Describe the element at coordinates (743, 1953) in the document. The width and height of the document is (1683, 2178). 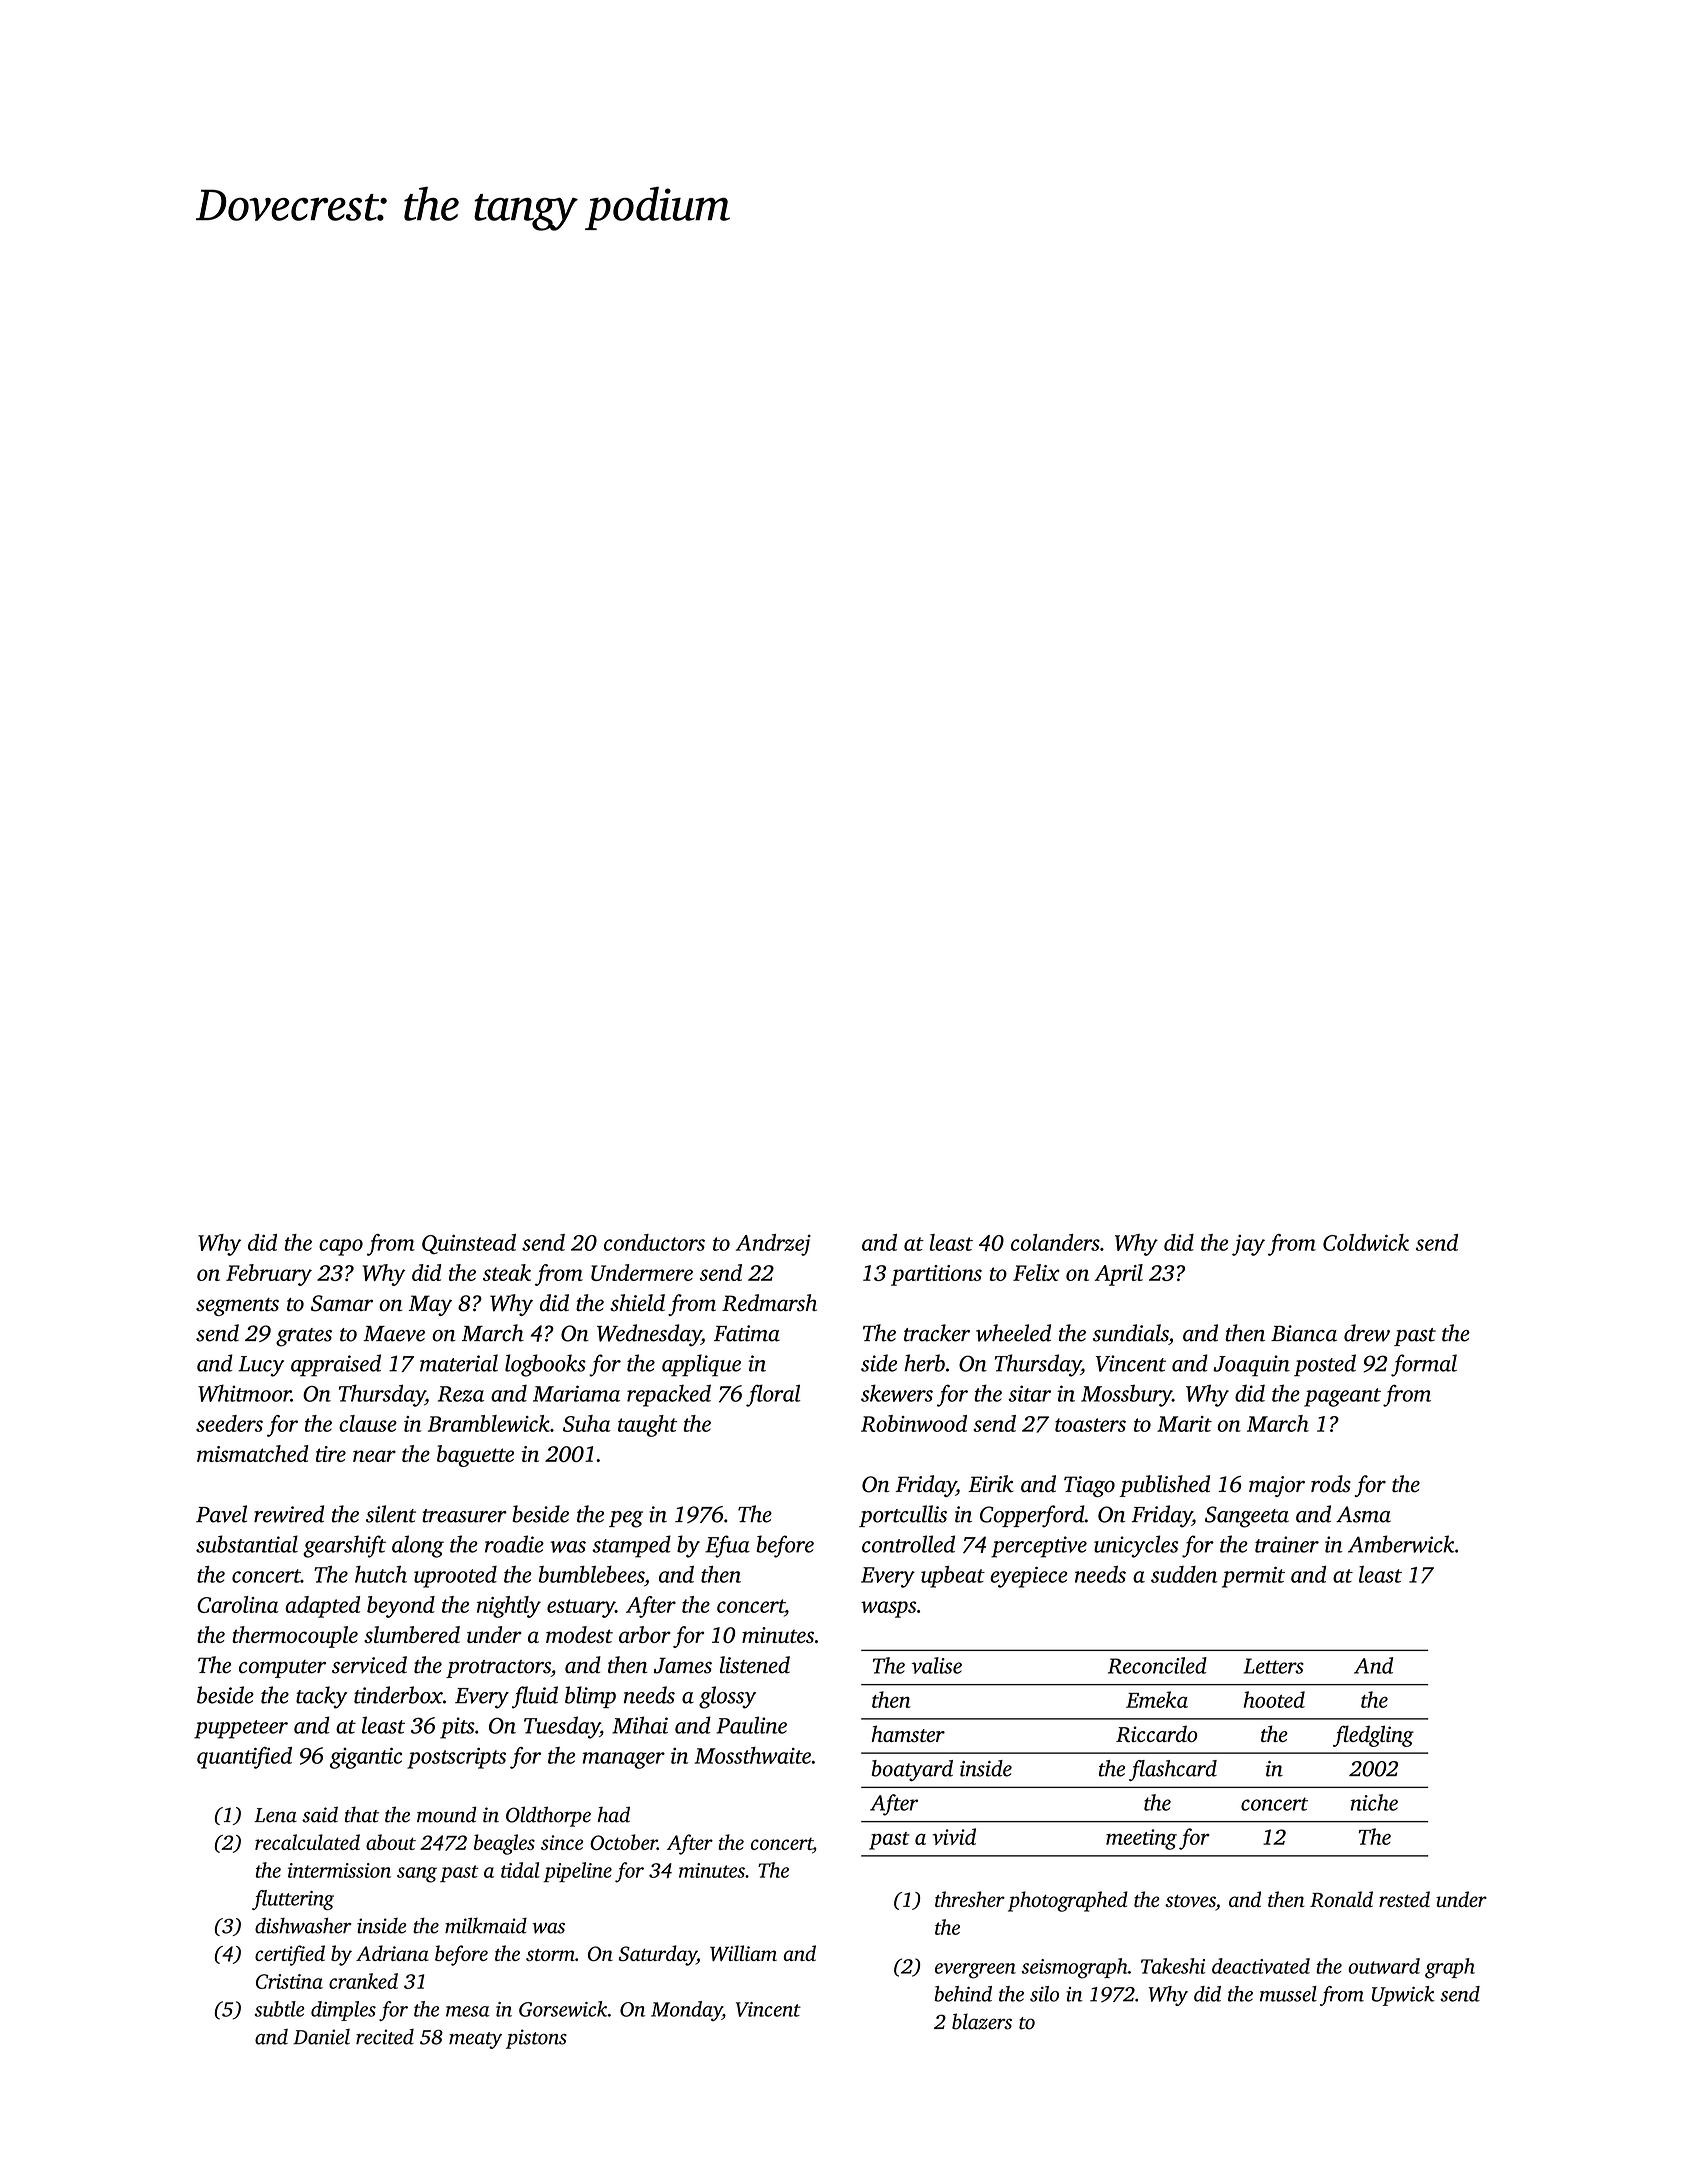
I see `William` at that location.
